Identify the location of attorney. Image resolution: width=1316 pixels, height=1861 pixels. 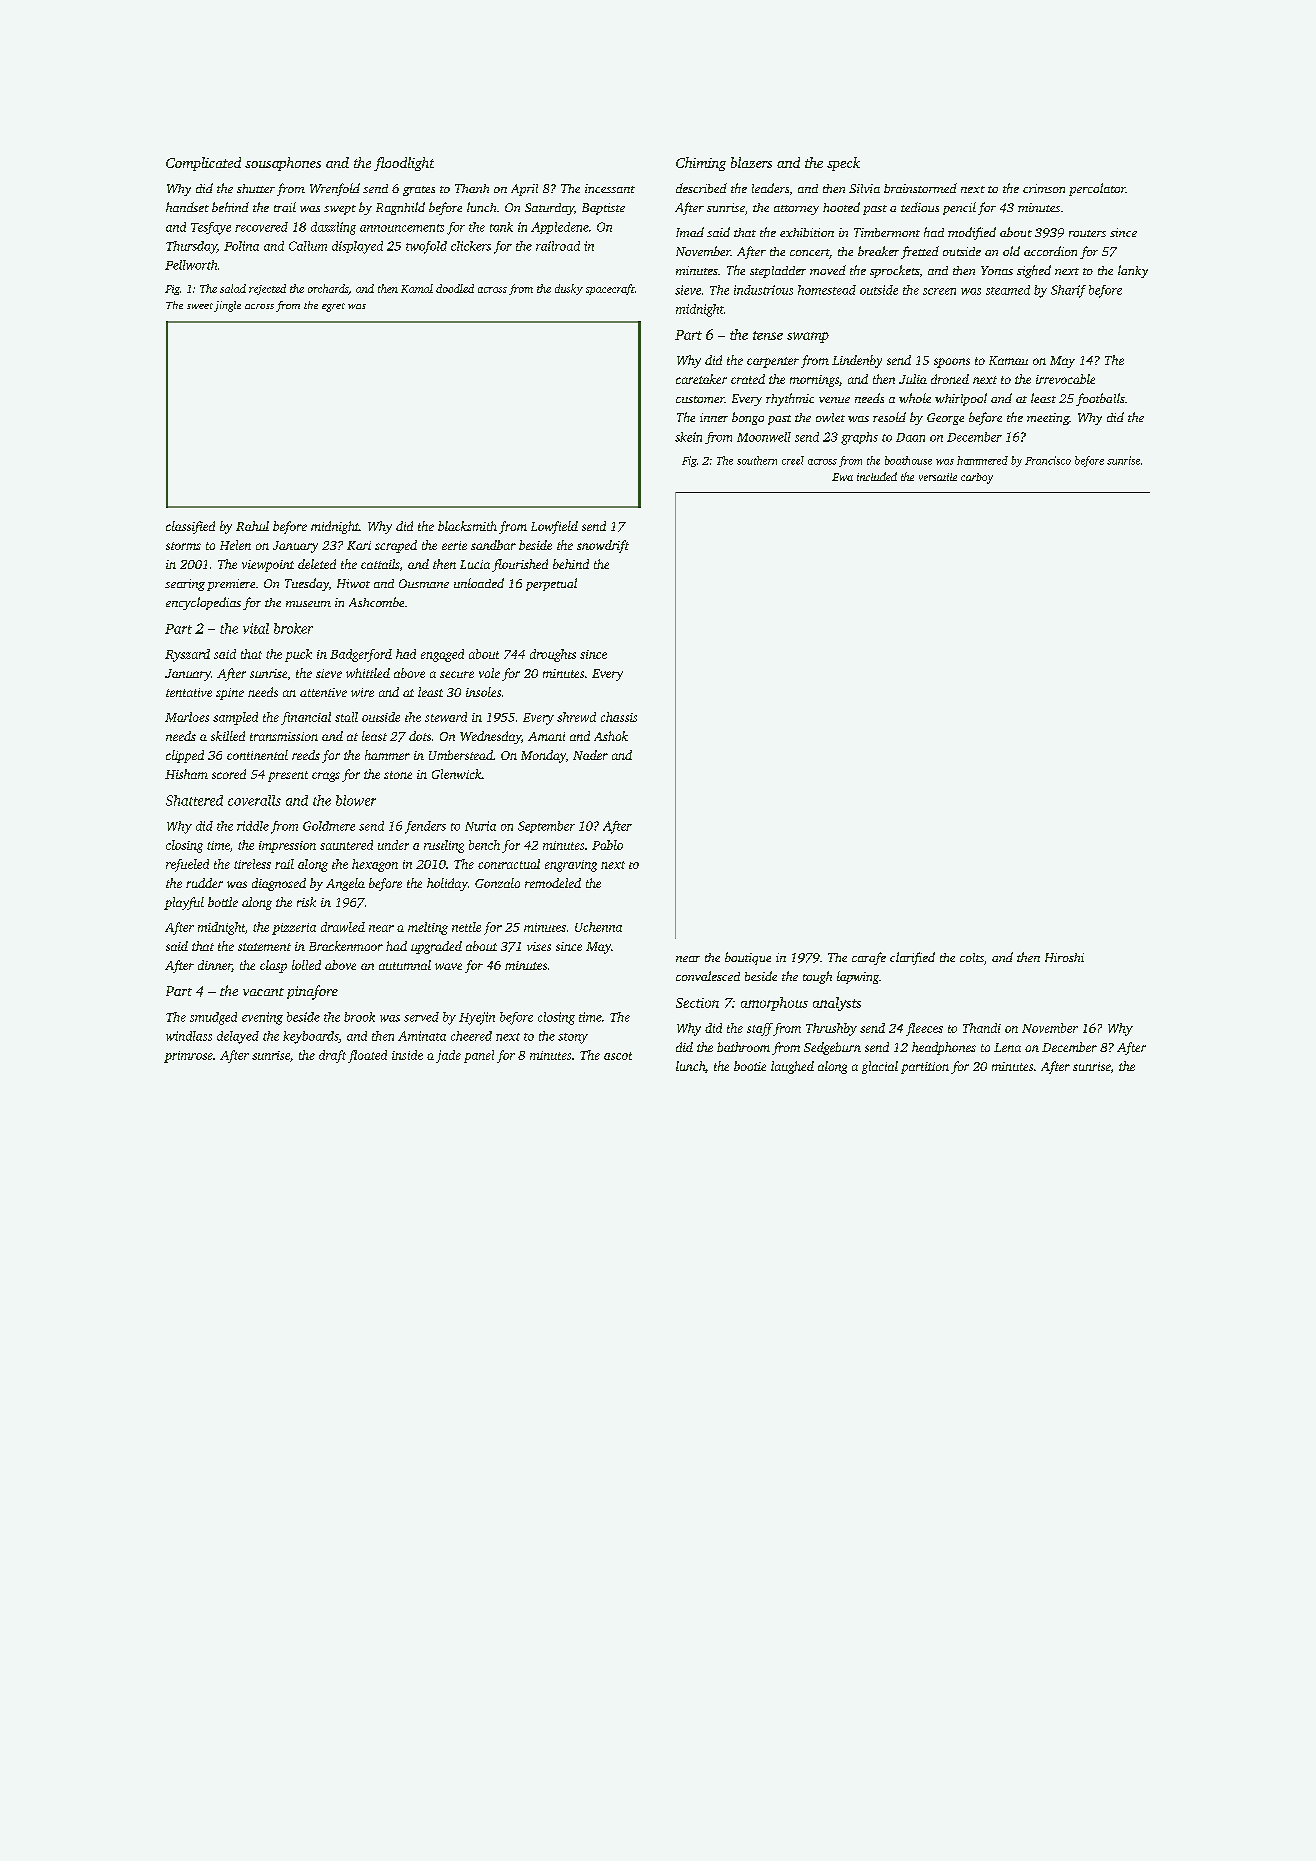
(796, 210).
